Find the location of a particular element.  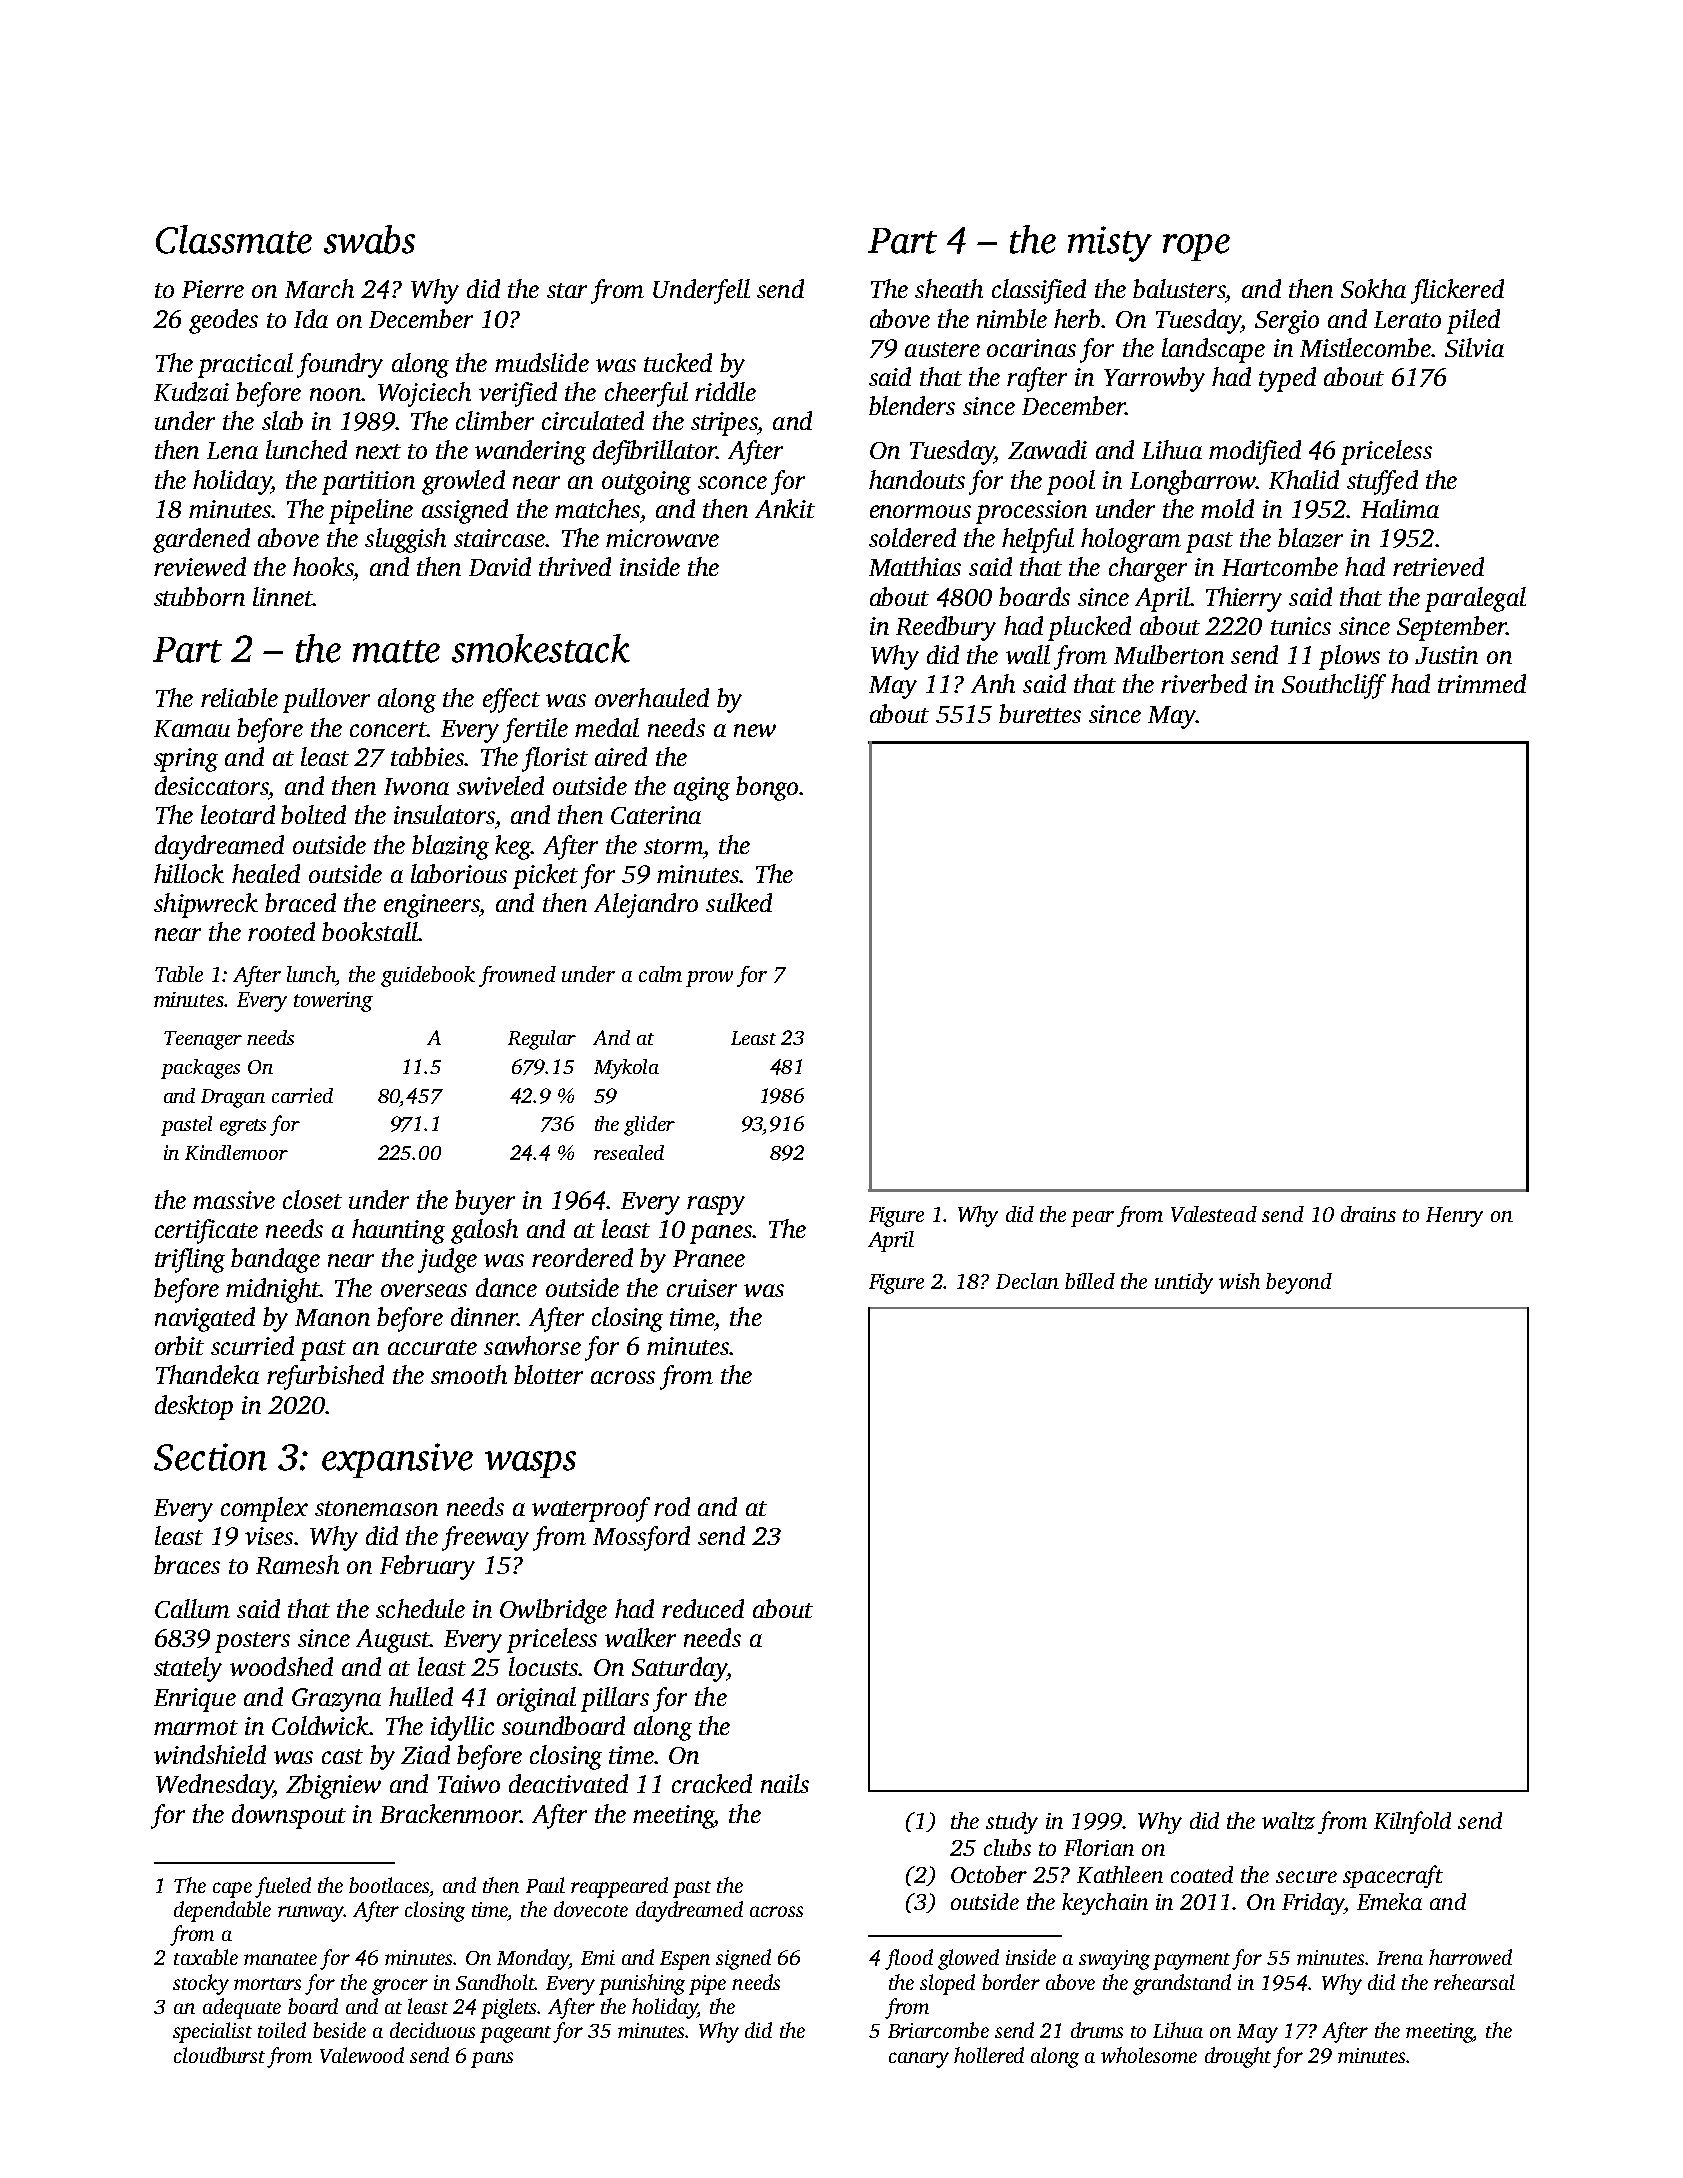

staircase is located at coordinates (499, 538).
